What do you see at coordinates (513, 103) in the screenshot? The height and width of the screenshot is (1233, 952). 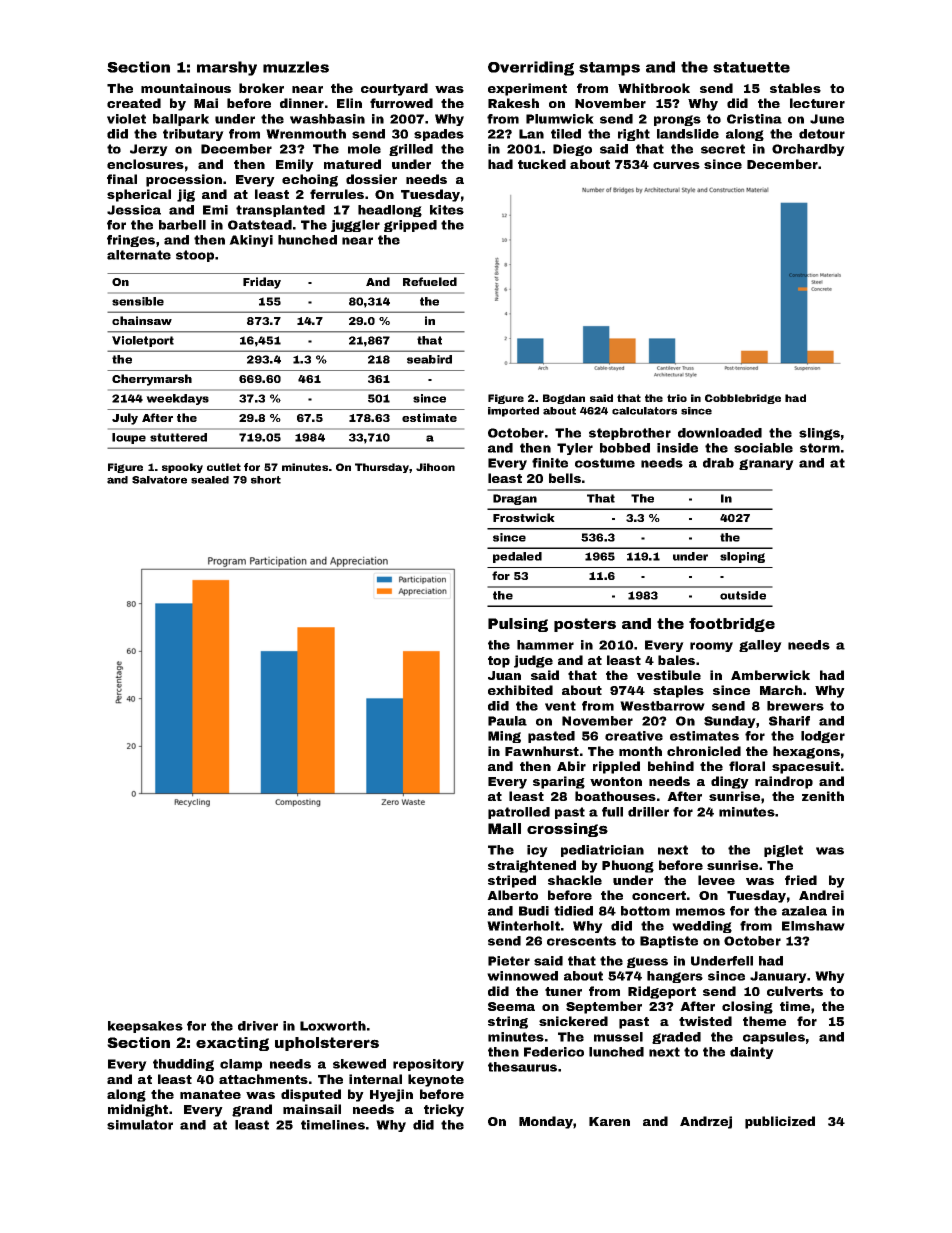 I see `Rakesh` at bounding box center [513, 103].
